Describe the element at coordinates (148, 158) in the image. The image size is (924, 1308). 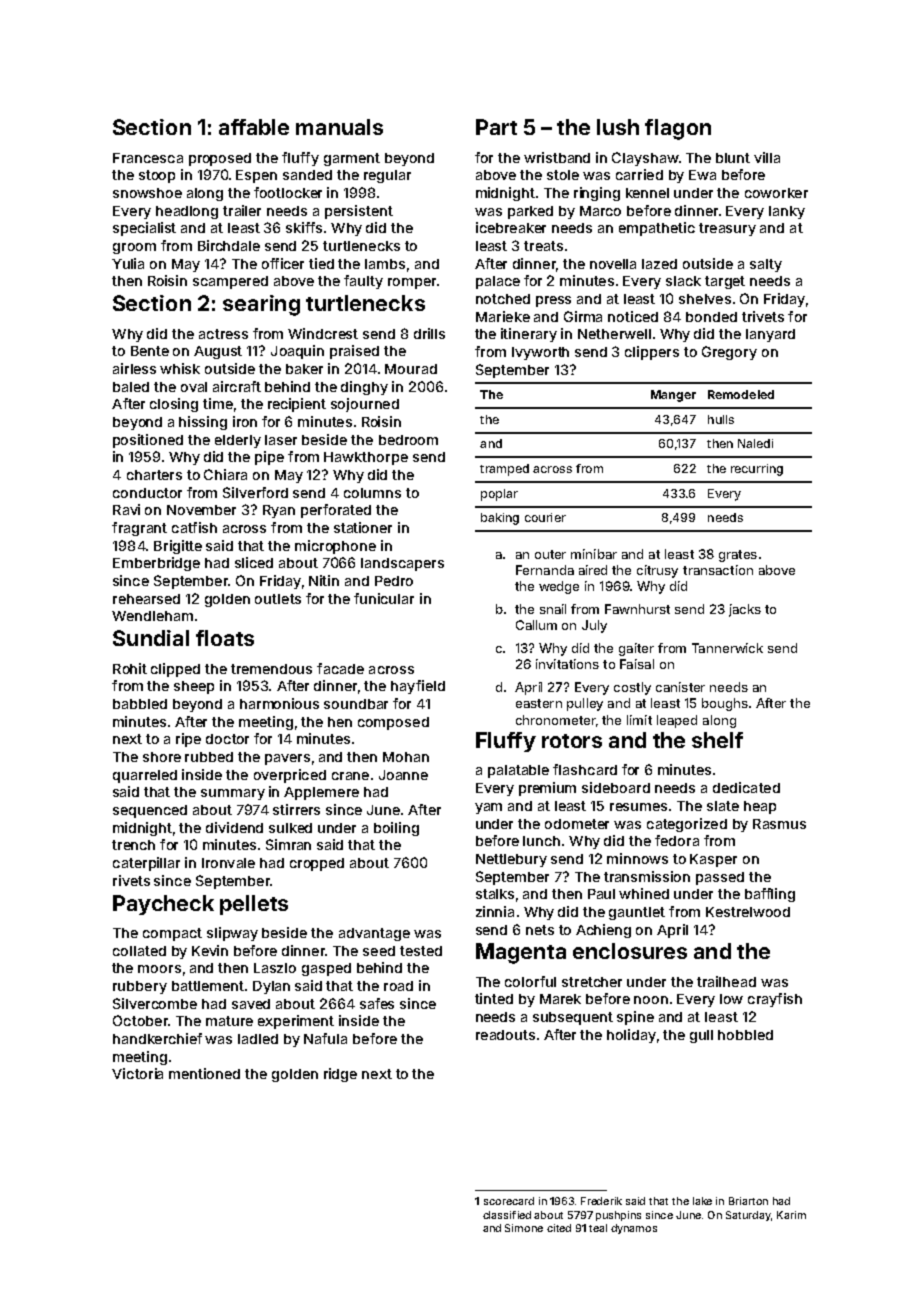
I see `Francesca` at that location.
